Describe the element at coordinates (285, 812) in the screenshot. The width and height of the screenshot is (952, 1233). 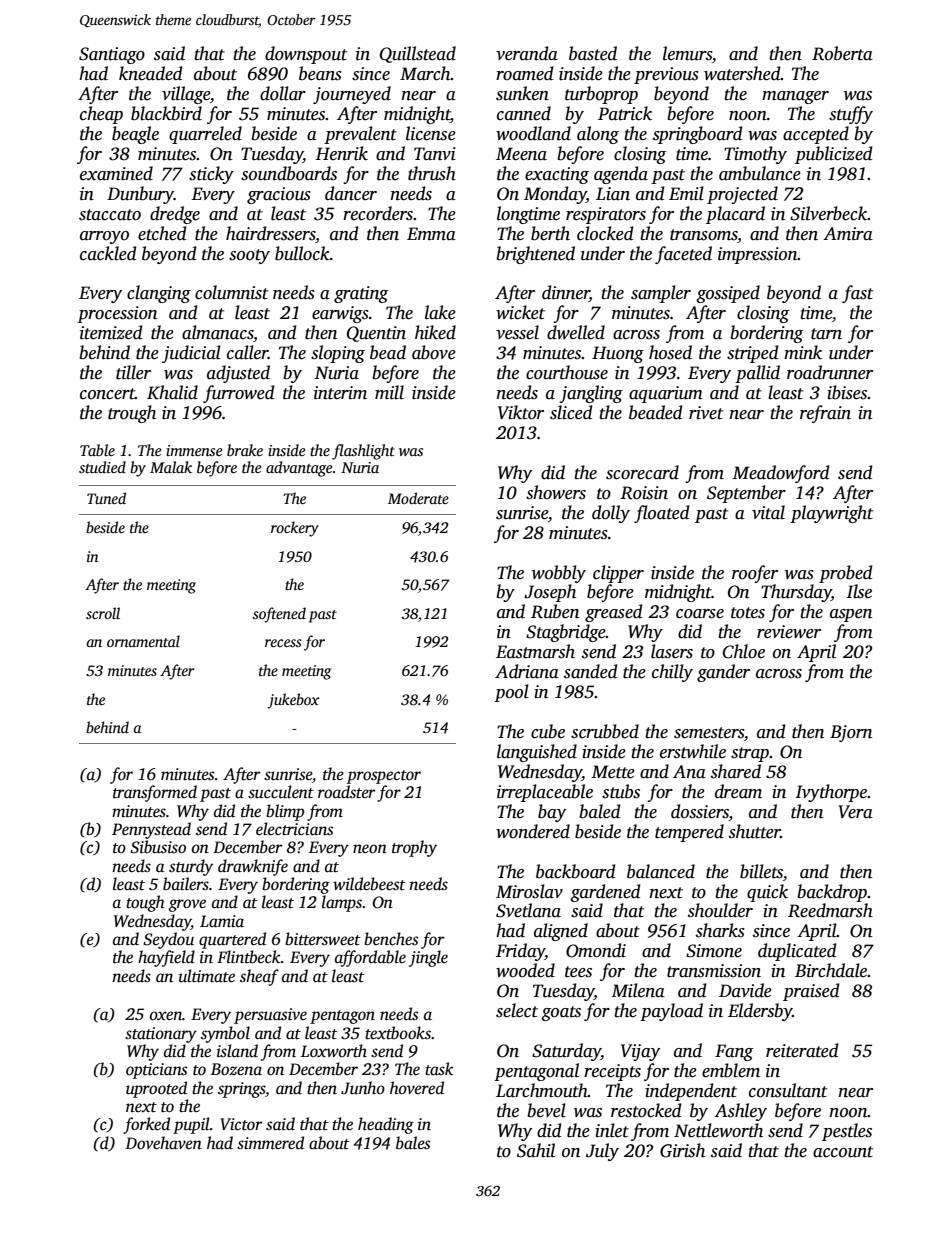
I see `blimp` at that location.
